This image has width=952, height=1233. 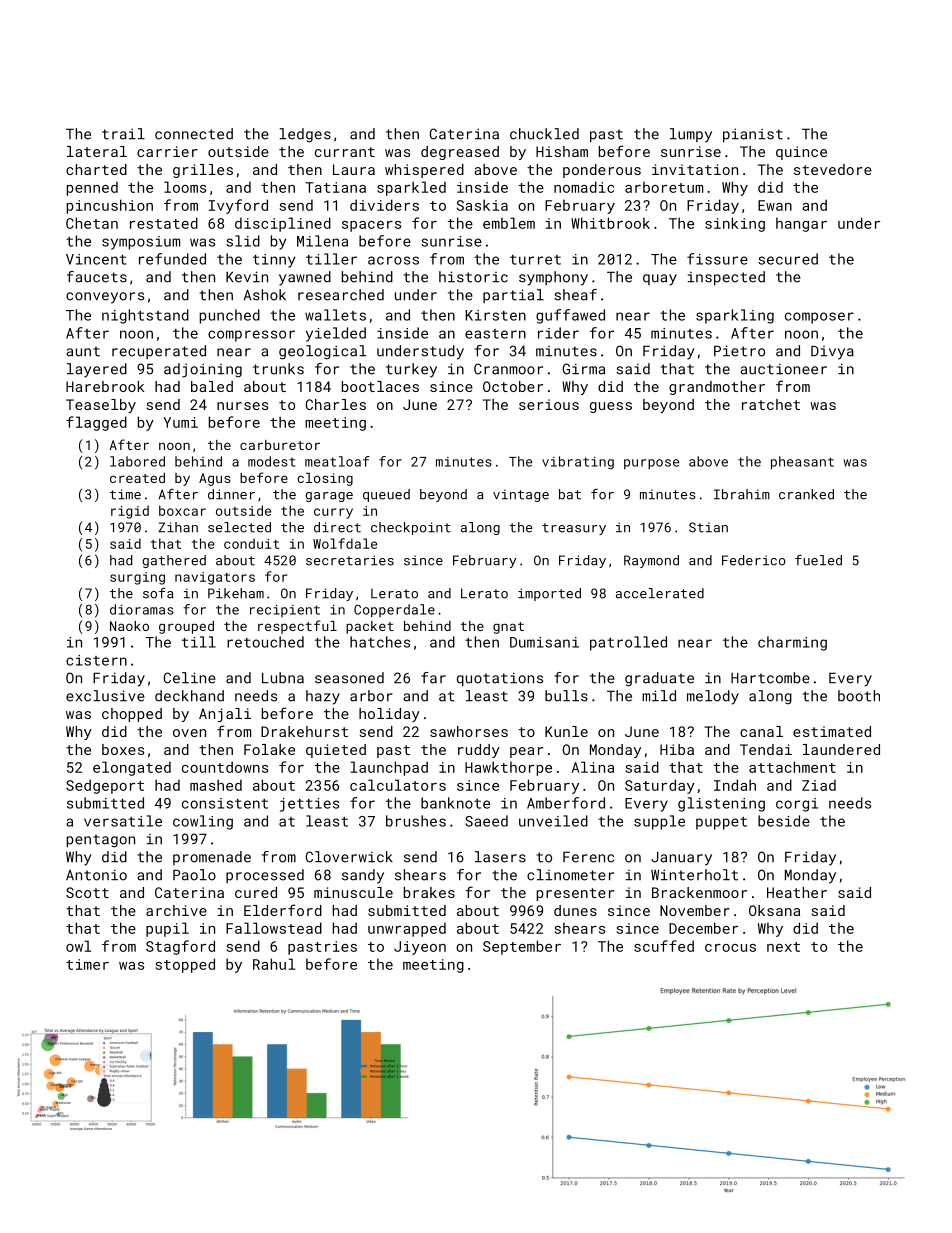 What do you see at coordinates (797, 892) in the image?
I see `Heather` at bounding box center [797, 892].
